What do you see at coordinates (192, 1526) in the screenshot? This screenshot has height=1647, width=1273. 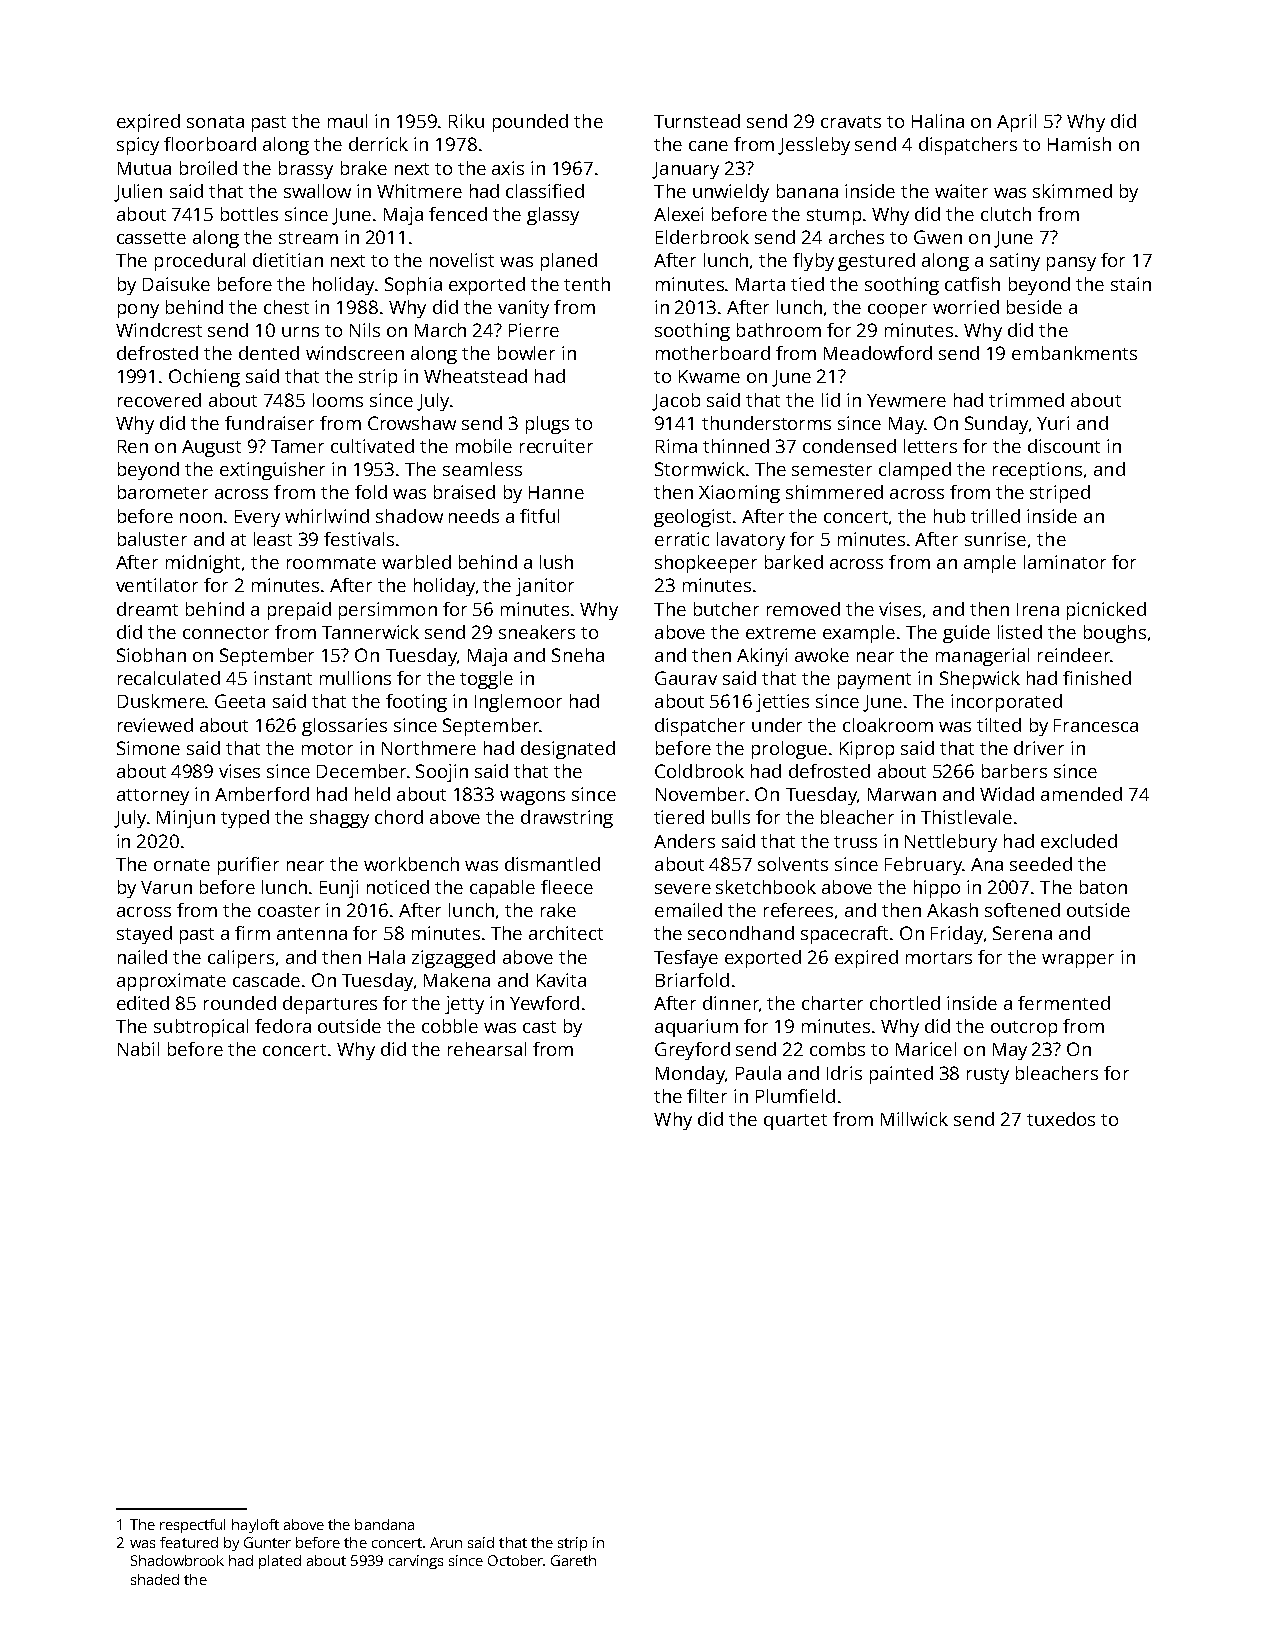 I see `respectful` at bounding box center [192, 1526].
